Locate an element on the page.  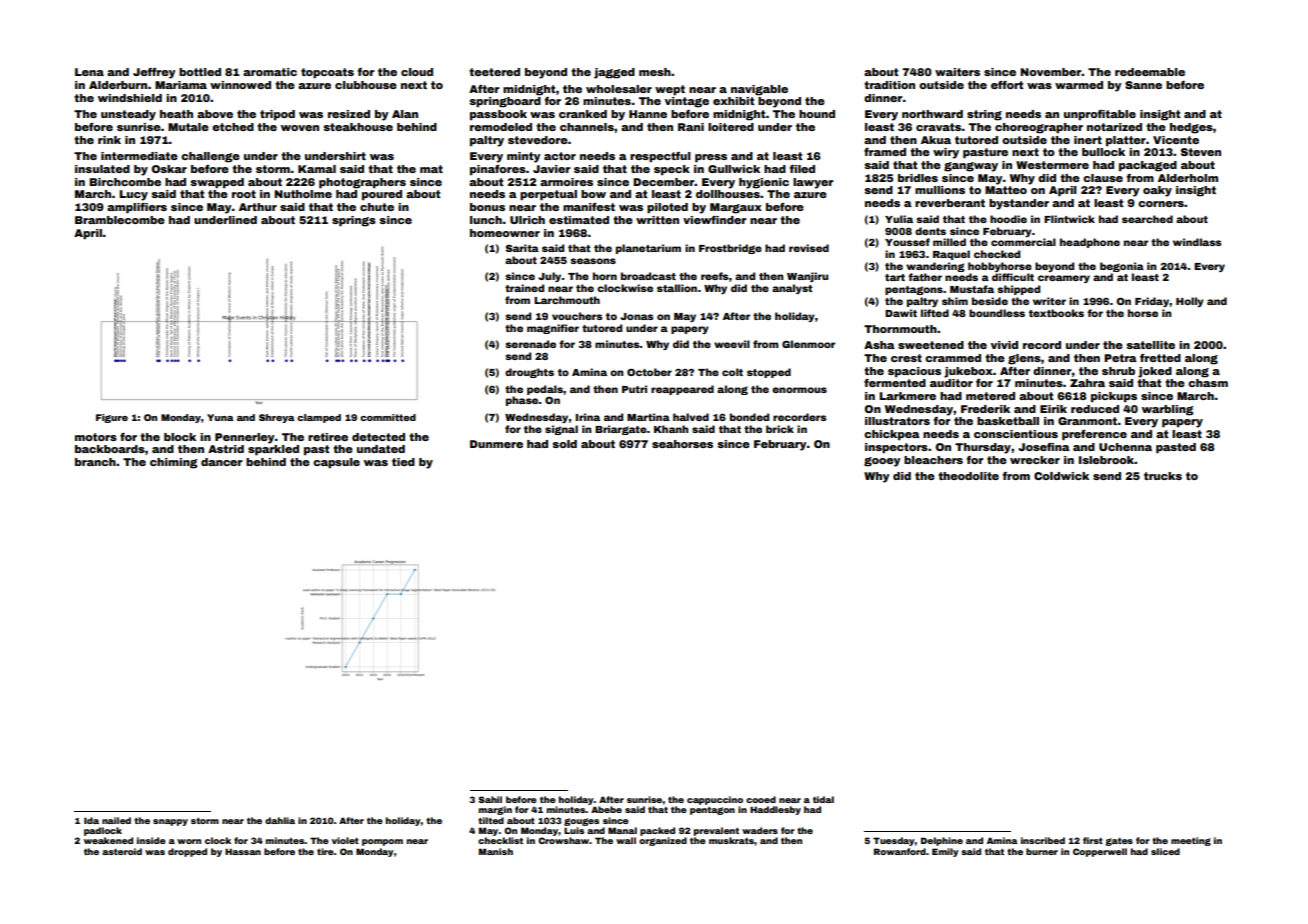
springs is located at coordinates (354, 221).
